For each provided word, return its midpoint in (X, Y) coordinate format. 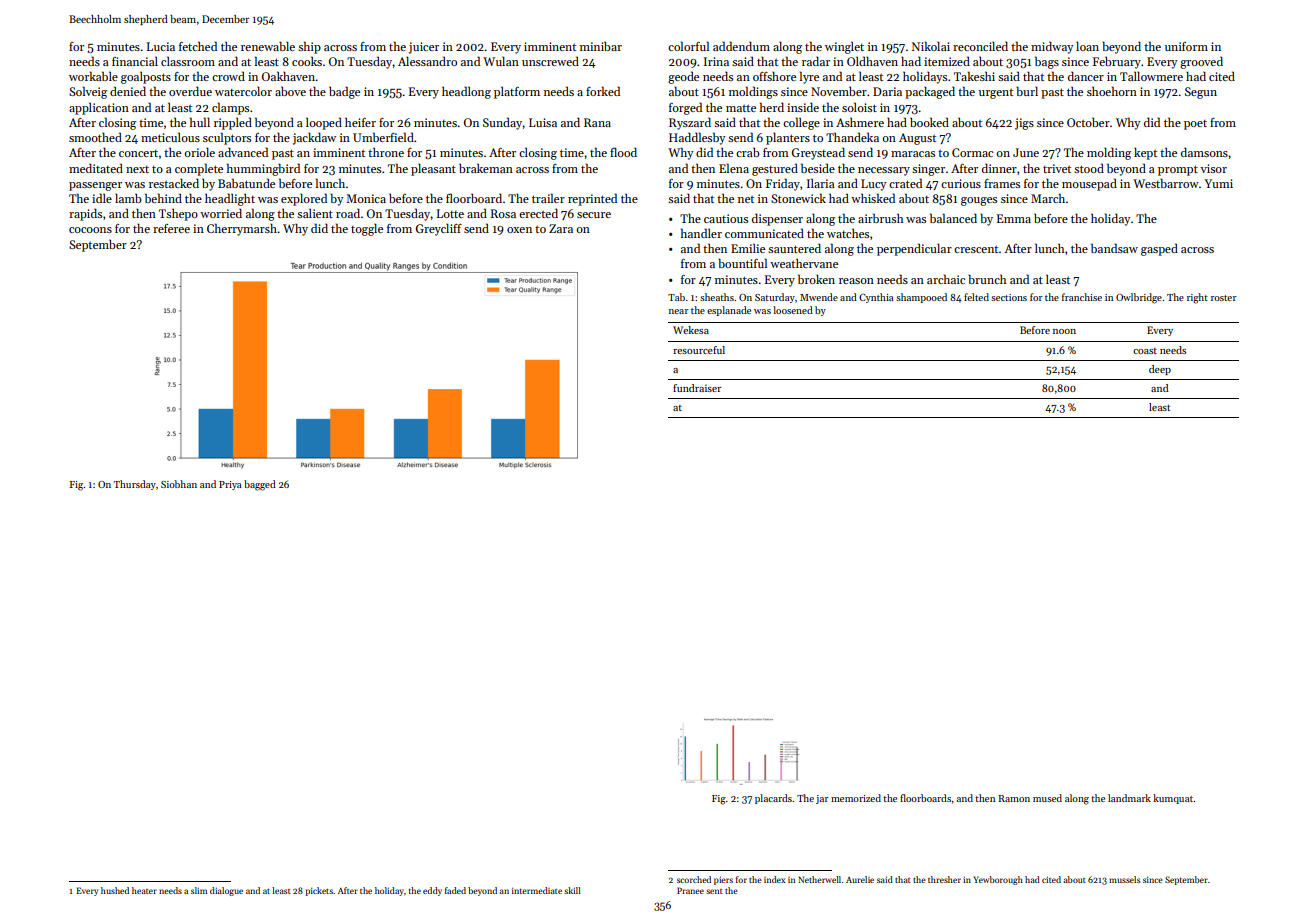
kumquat (1173, 799)
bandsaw (1114, 248)
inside (803, 107)
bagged (260, 485)
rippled (233, 123)
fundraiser (697, 388)
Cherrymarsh (242, 229)
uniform (1186, 46)
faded (455, 890)
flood (623, 152)
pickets (319, 891)
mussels (1124, 879)
